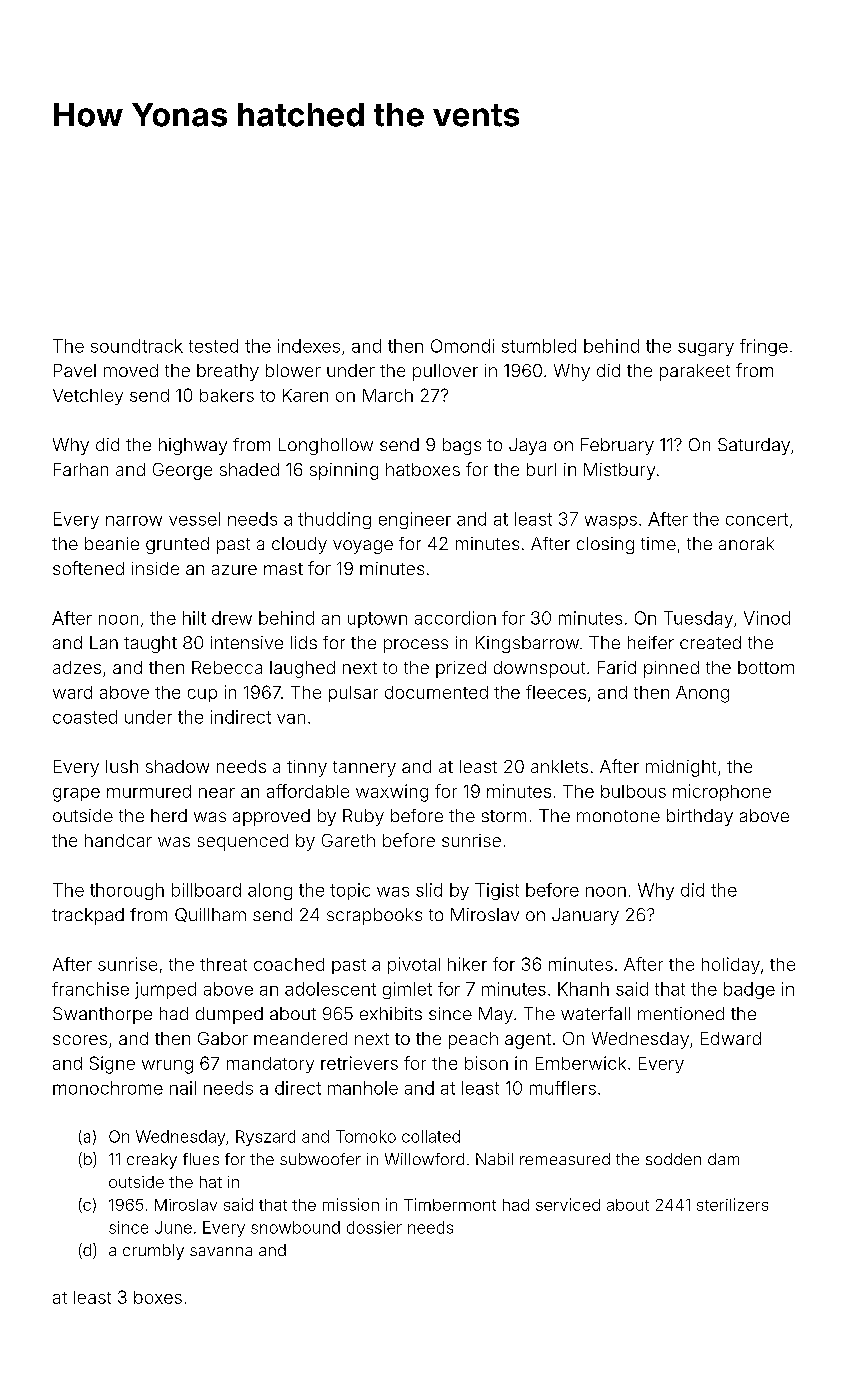 This screenshot has height=1400, width=849. What do you see at coordinates (568, 1204) in the screenshot?
I see `serviced` at bounding box center [568, 1204].
